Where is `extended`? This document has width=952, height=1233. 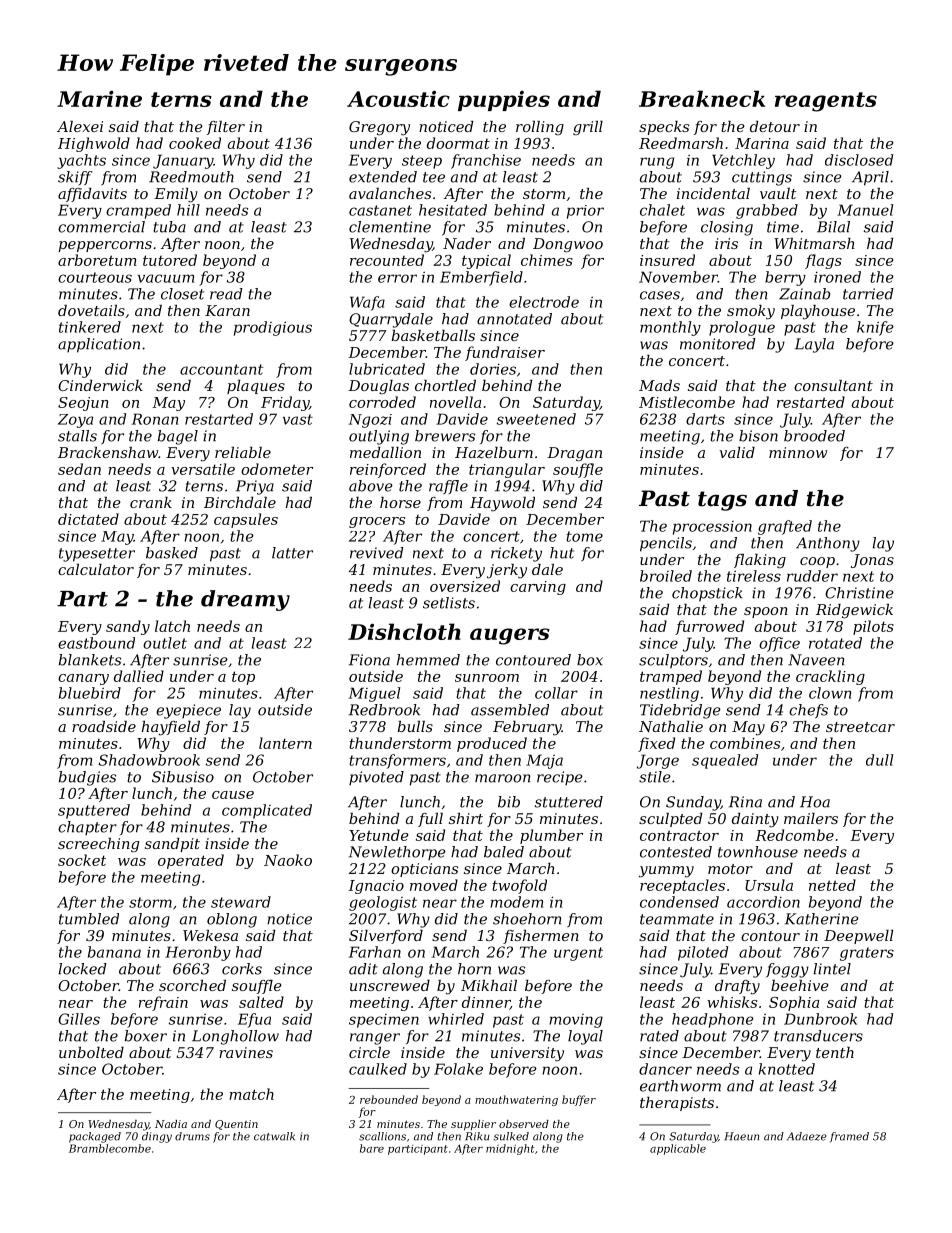
extended is located at coordinates (383, 177).
